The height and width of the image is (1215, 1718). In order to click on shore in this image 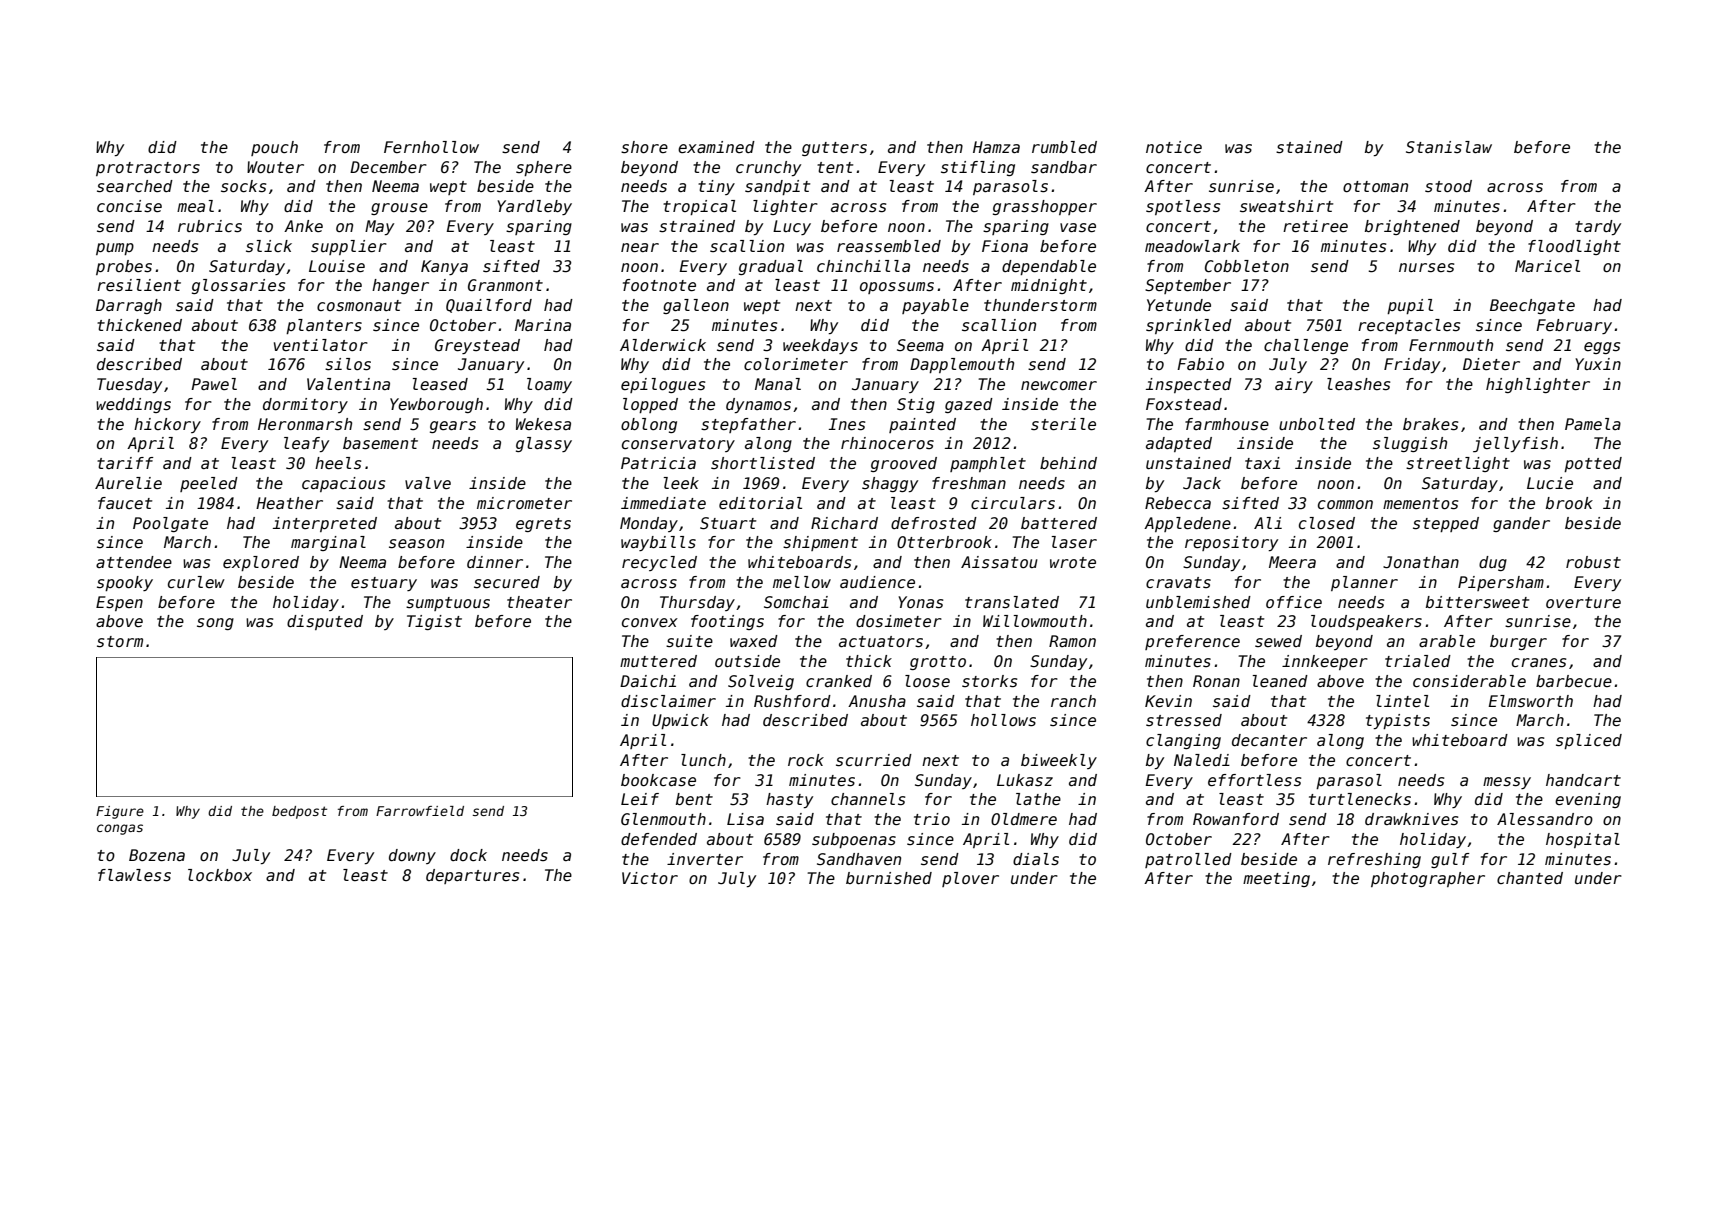, I will do `click(644, 147)`.
